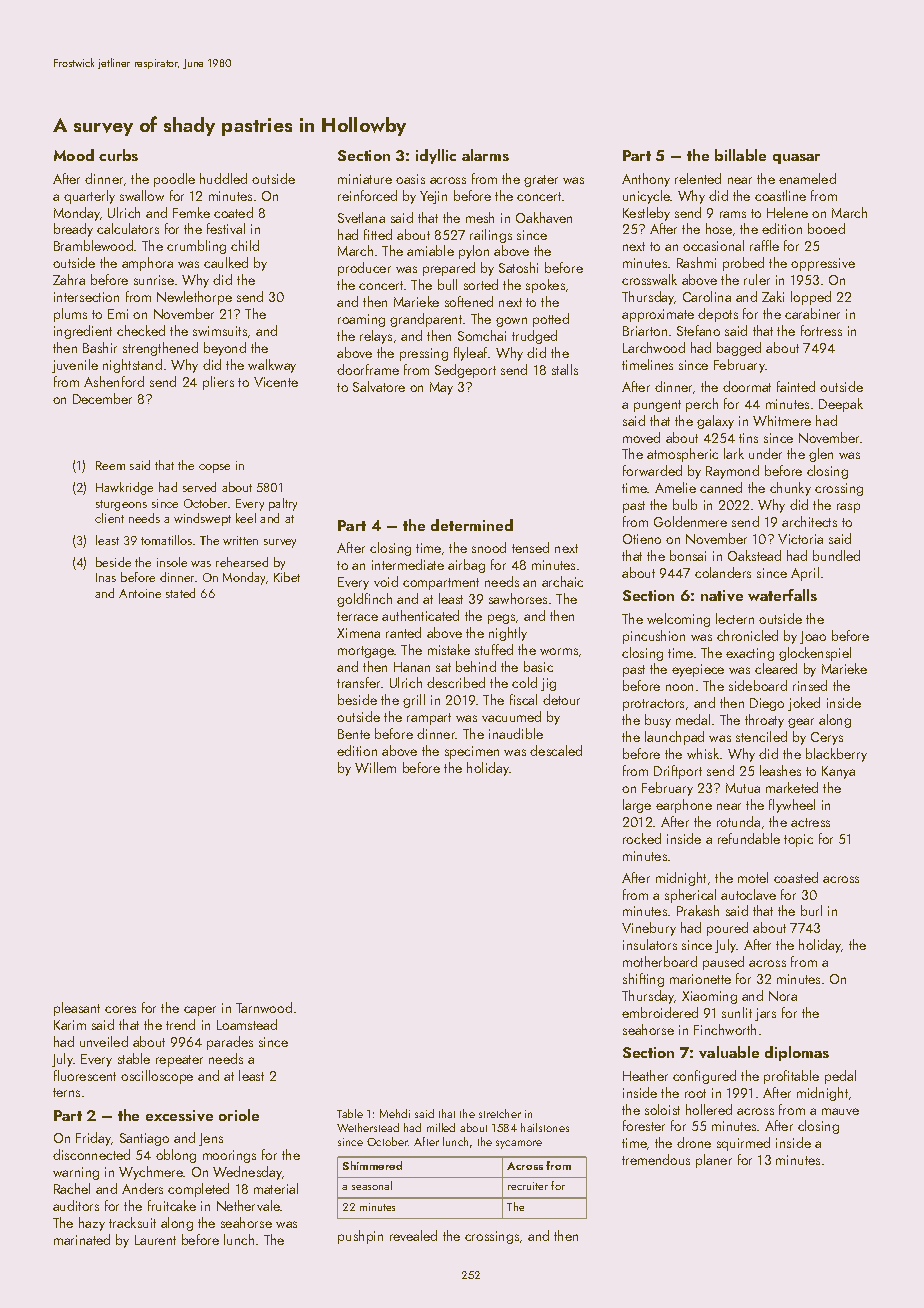 This screenshot has width=924, height=1308. I want to click on stretcher, so click(500, 1113).
